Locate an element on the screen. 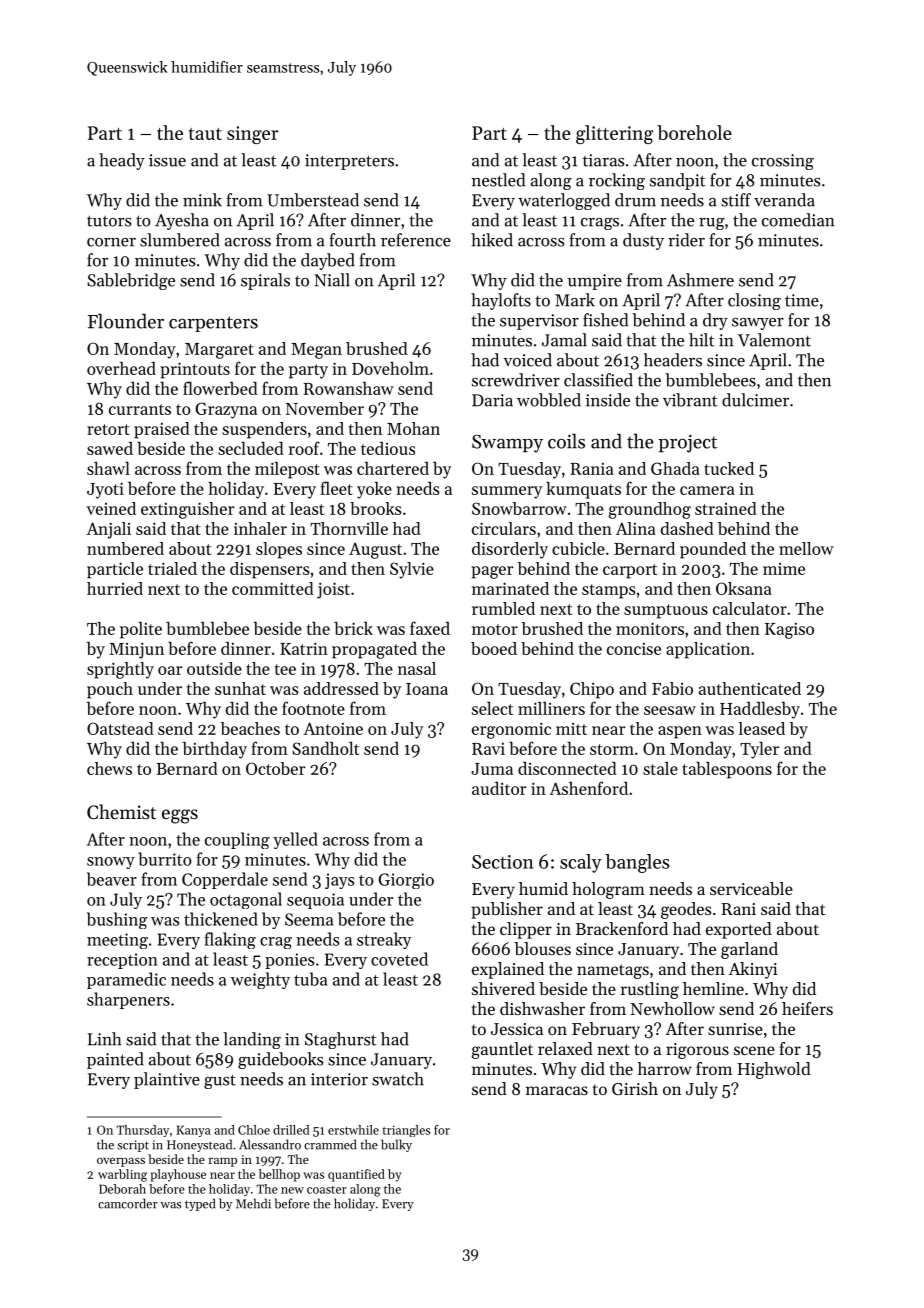  camcorder is located at coordinates (128, 1203).
